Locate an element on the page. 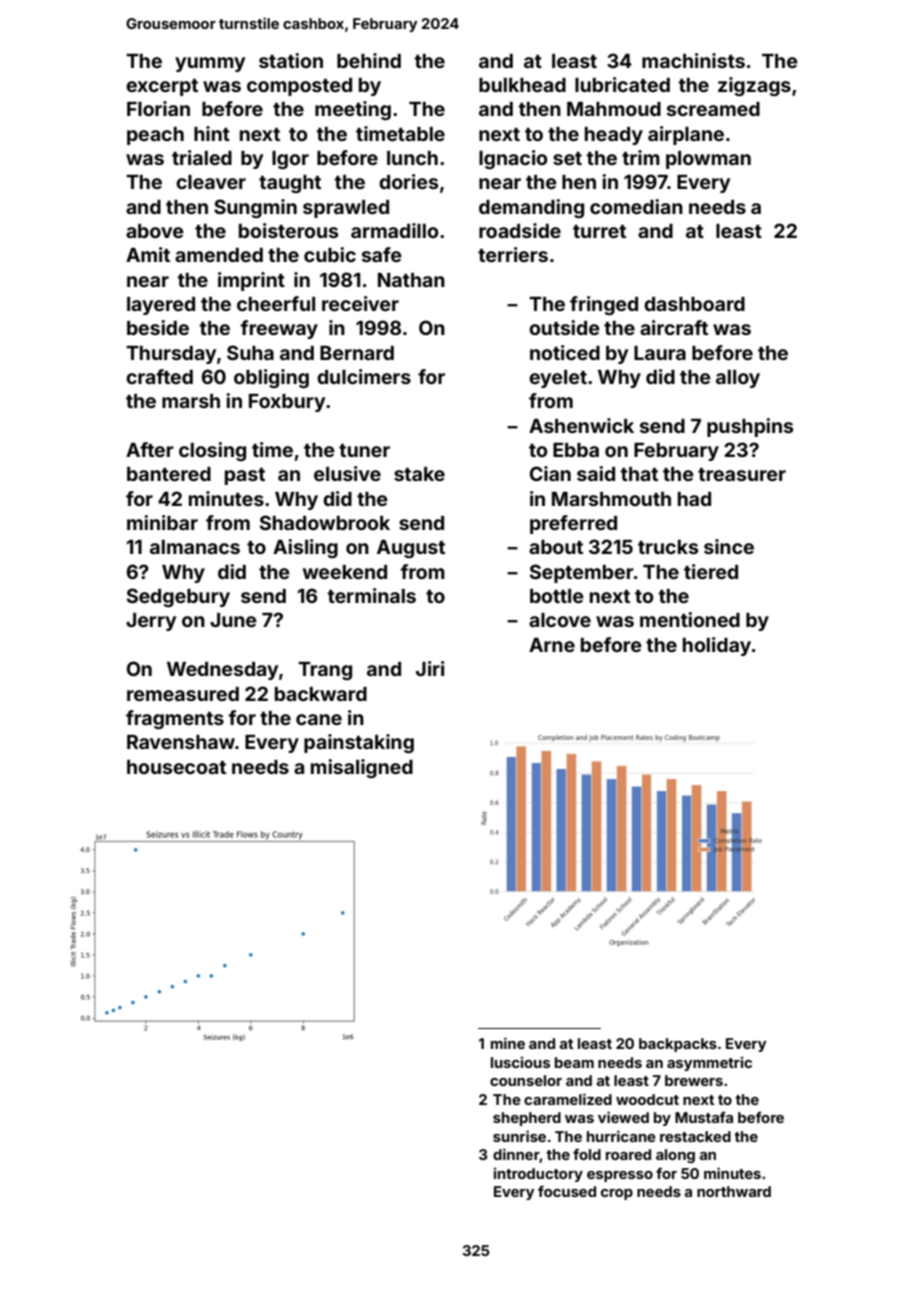 Image resolution: width=924 pixels, height=1314 pixels. misaligned is located at coordinates (362, 768).
